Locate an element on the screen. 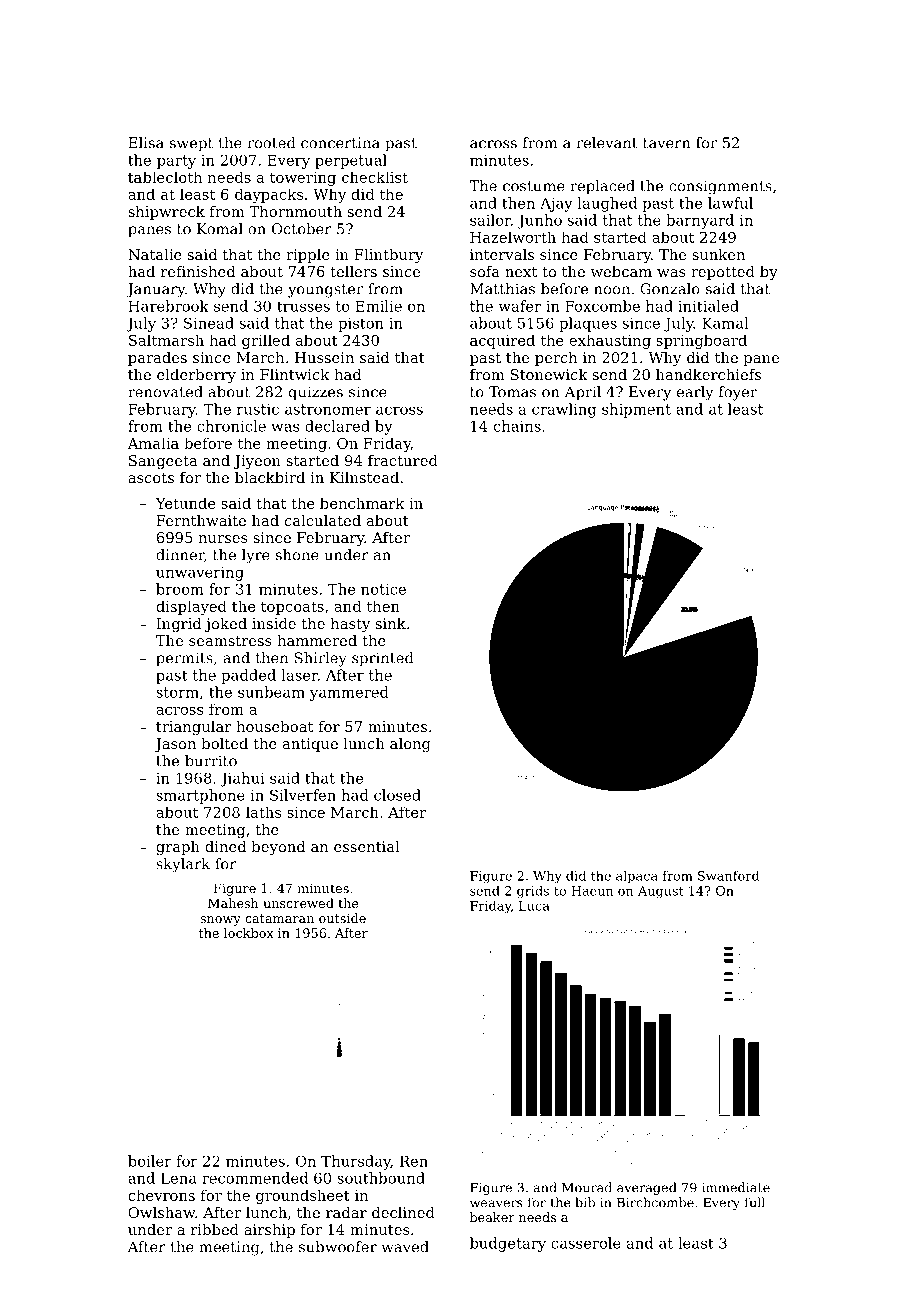 The image size is (908, 1316). refinished is located at coordinates (198, 271).
